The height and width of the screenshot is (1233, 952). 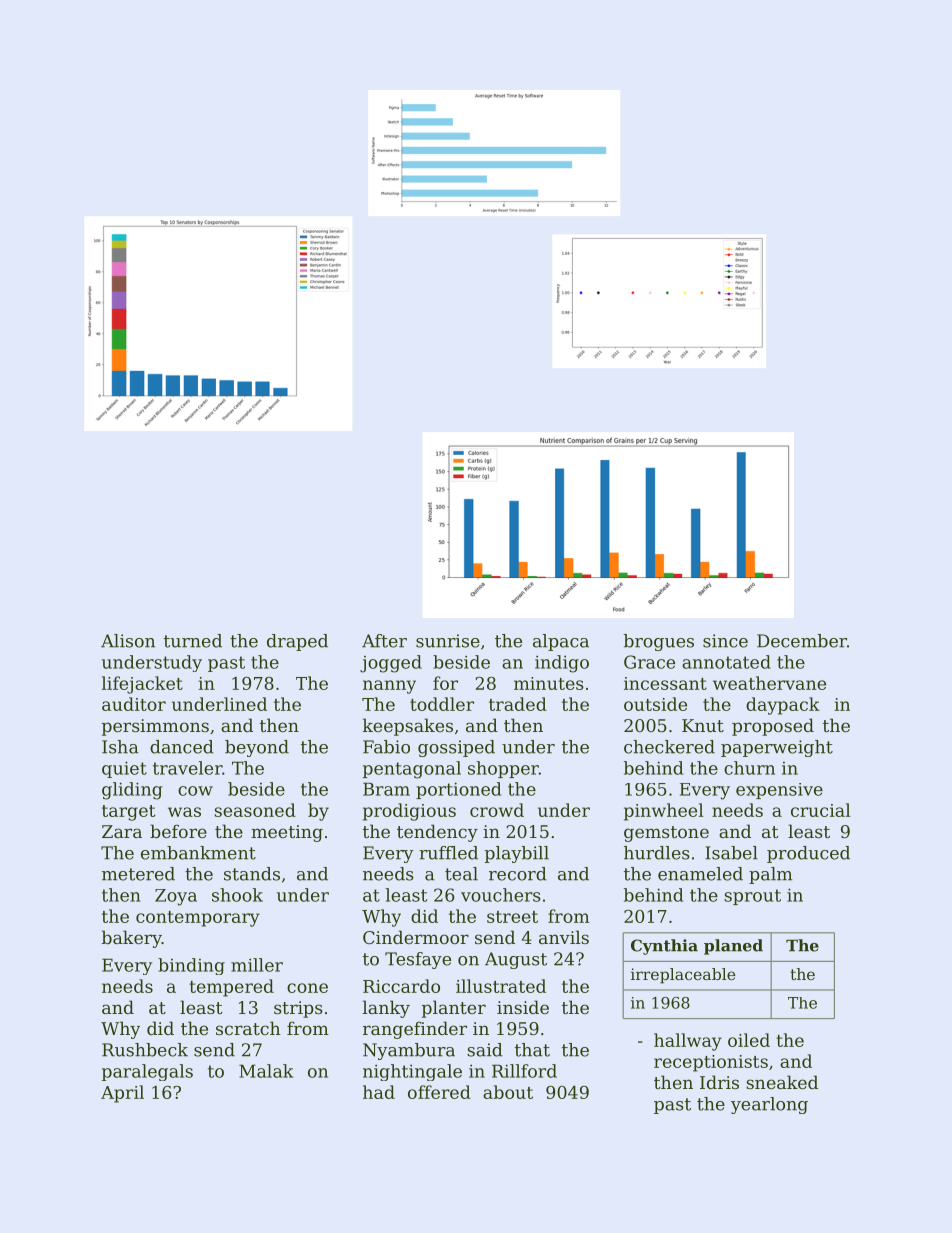 What do you see at coordinates (128, 641) in the screenshot?
I see `Alison` at bounding box center [128, 641].
